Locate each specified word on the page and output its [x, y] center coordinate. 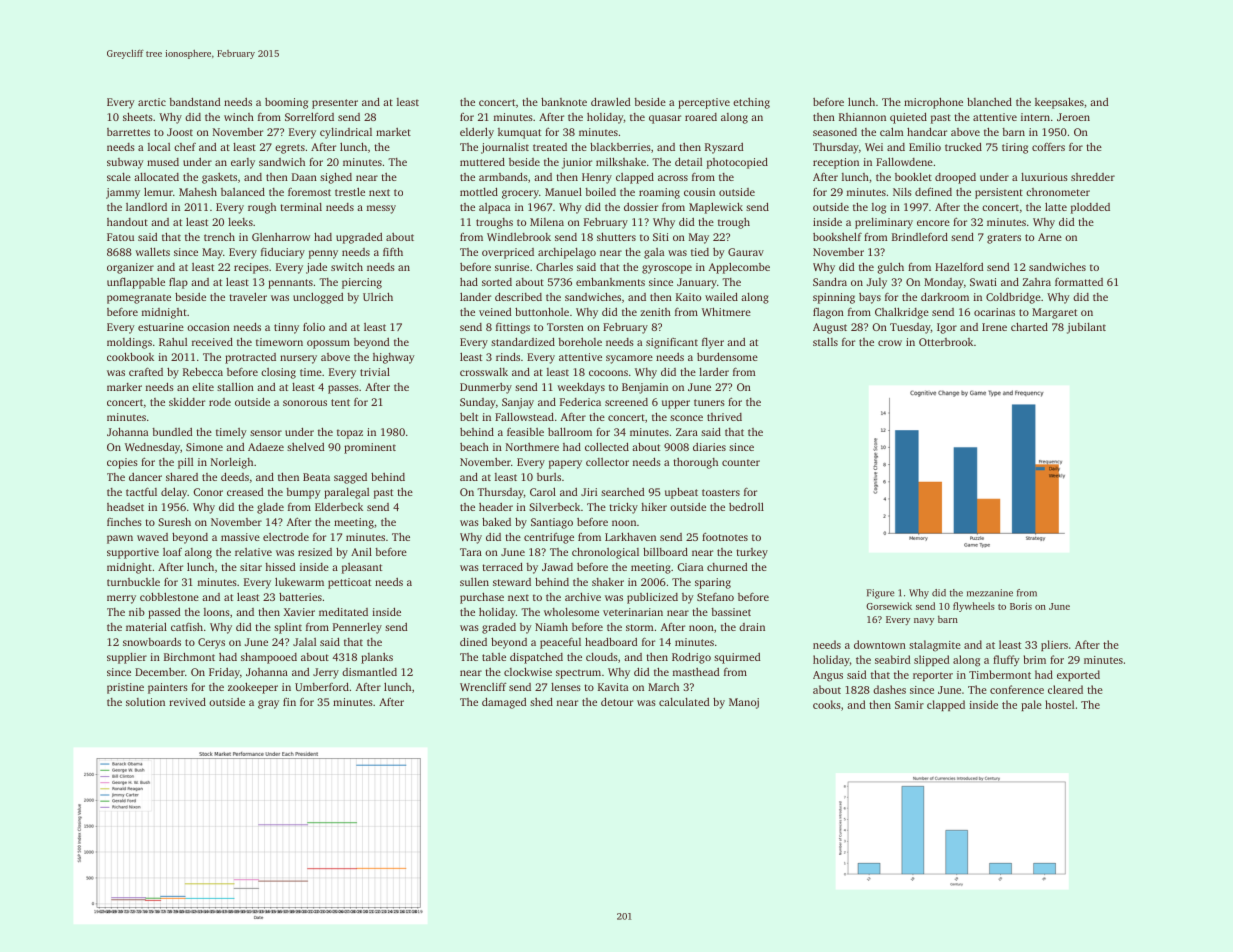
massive [240, 537]
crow [890, 343]
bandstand [195, 102]
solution [145, 702]
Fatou [120, 237]
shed [541, 702]
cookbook [130, 356]
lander [475, 296]
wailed [721, 296]
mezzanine [990, 593]
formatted [1079, 282]
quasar [665, 119]
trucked [963, 147]
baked [496, 521]
